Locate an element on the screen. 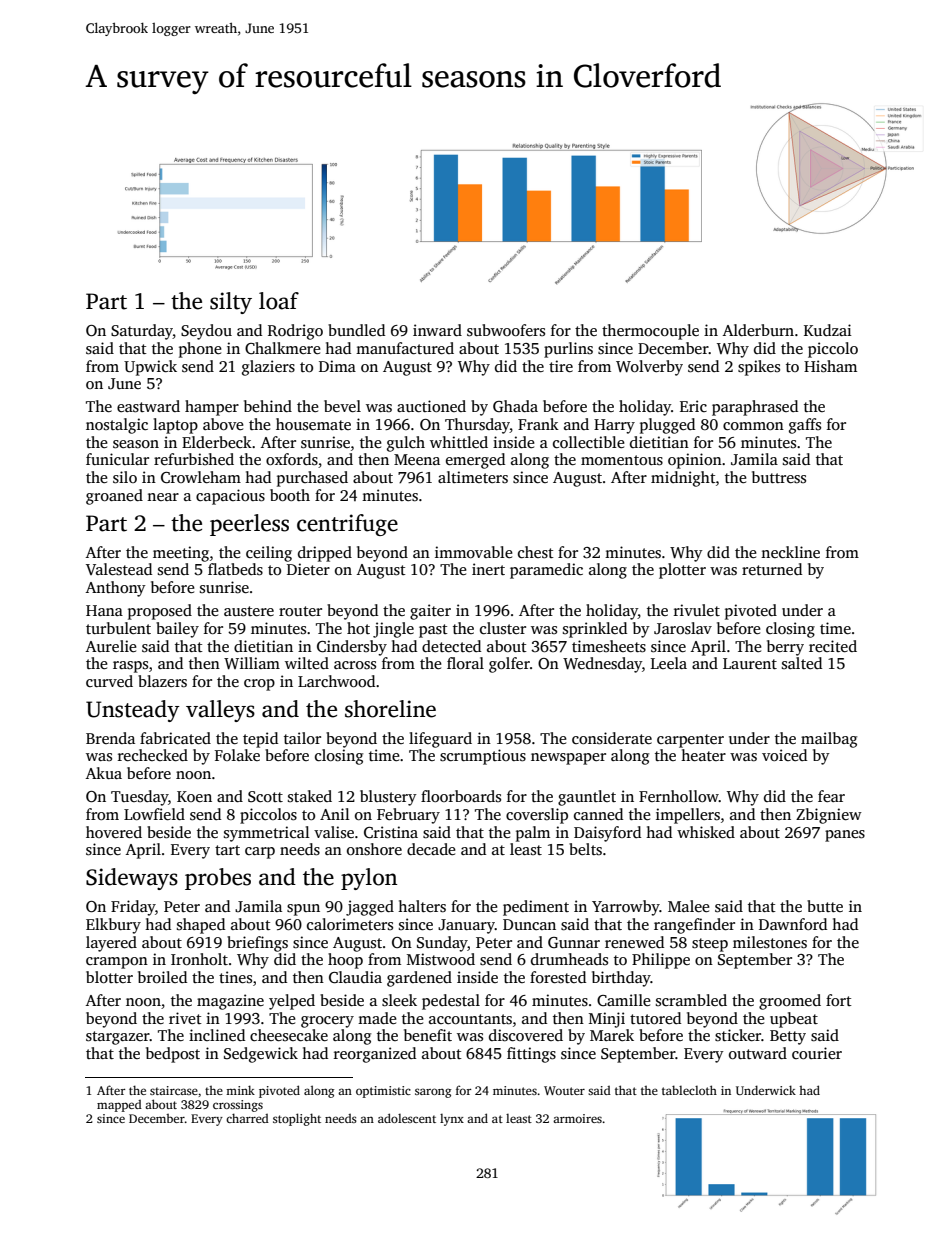  silty is located at coordinates (231, 303).
